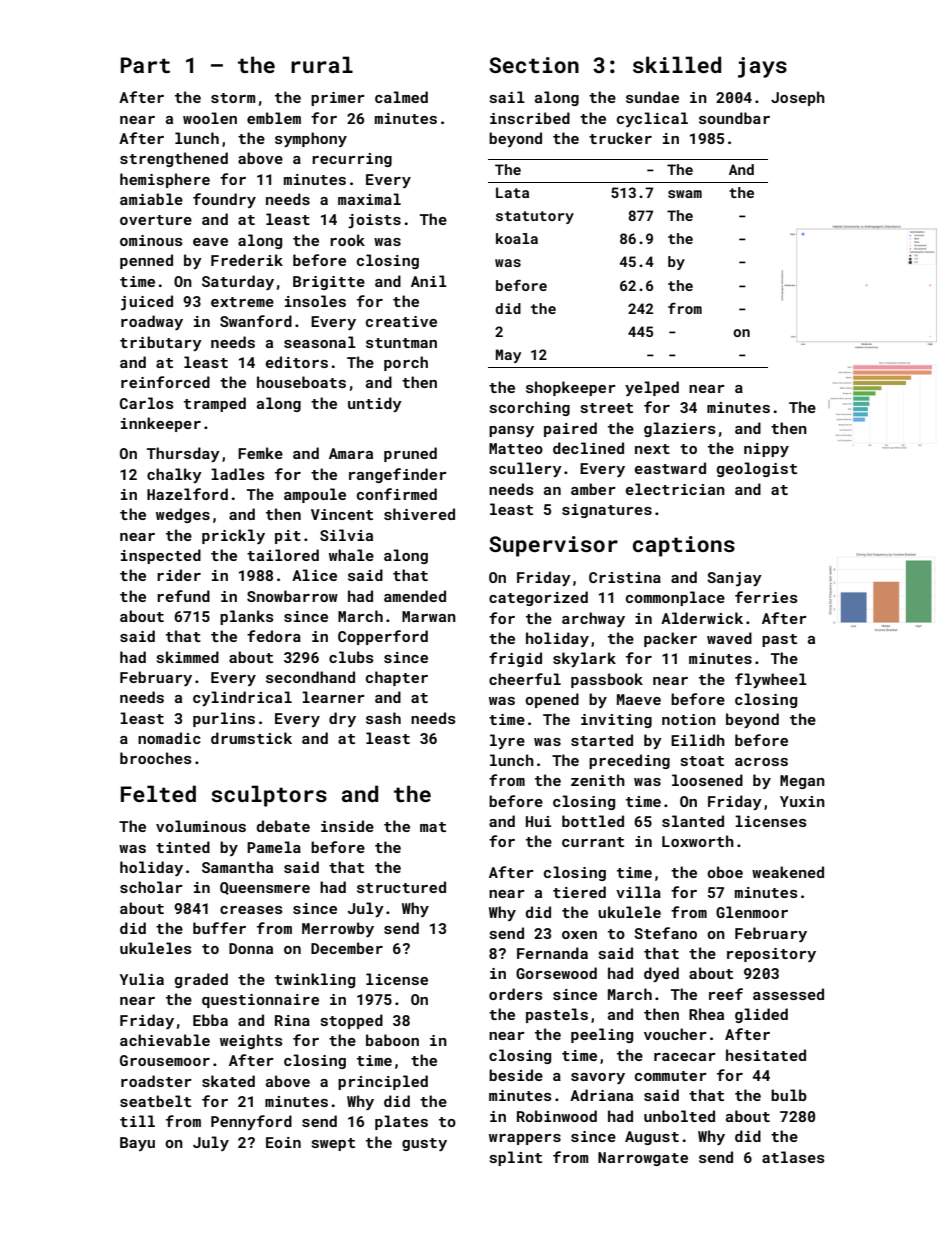 This image has height=1233, width=952. Describe the element at coordinates (530, 408) in the image. I see `scorching` at that location.
